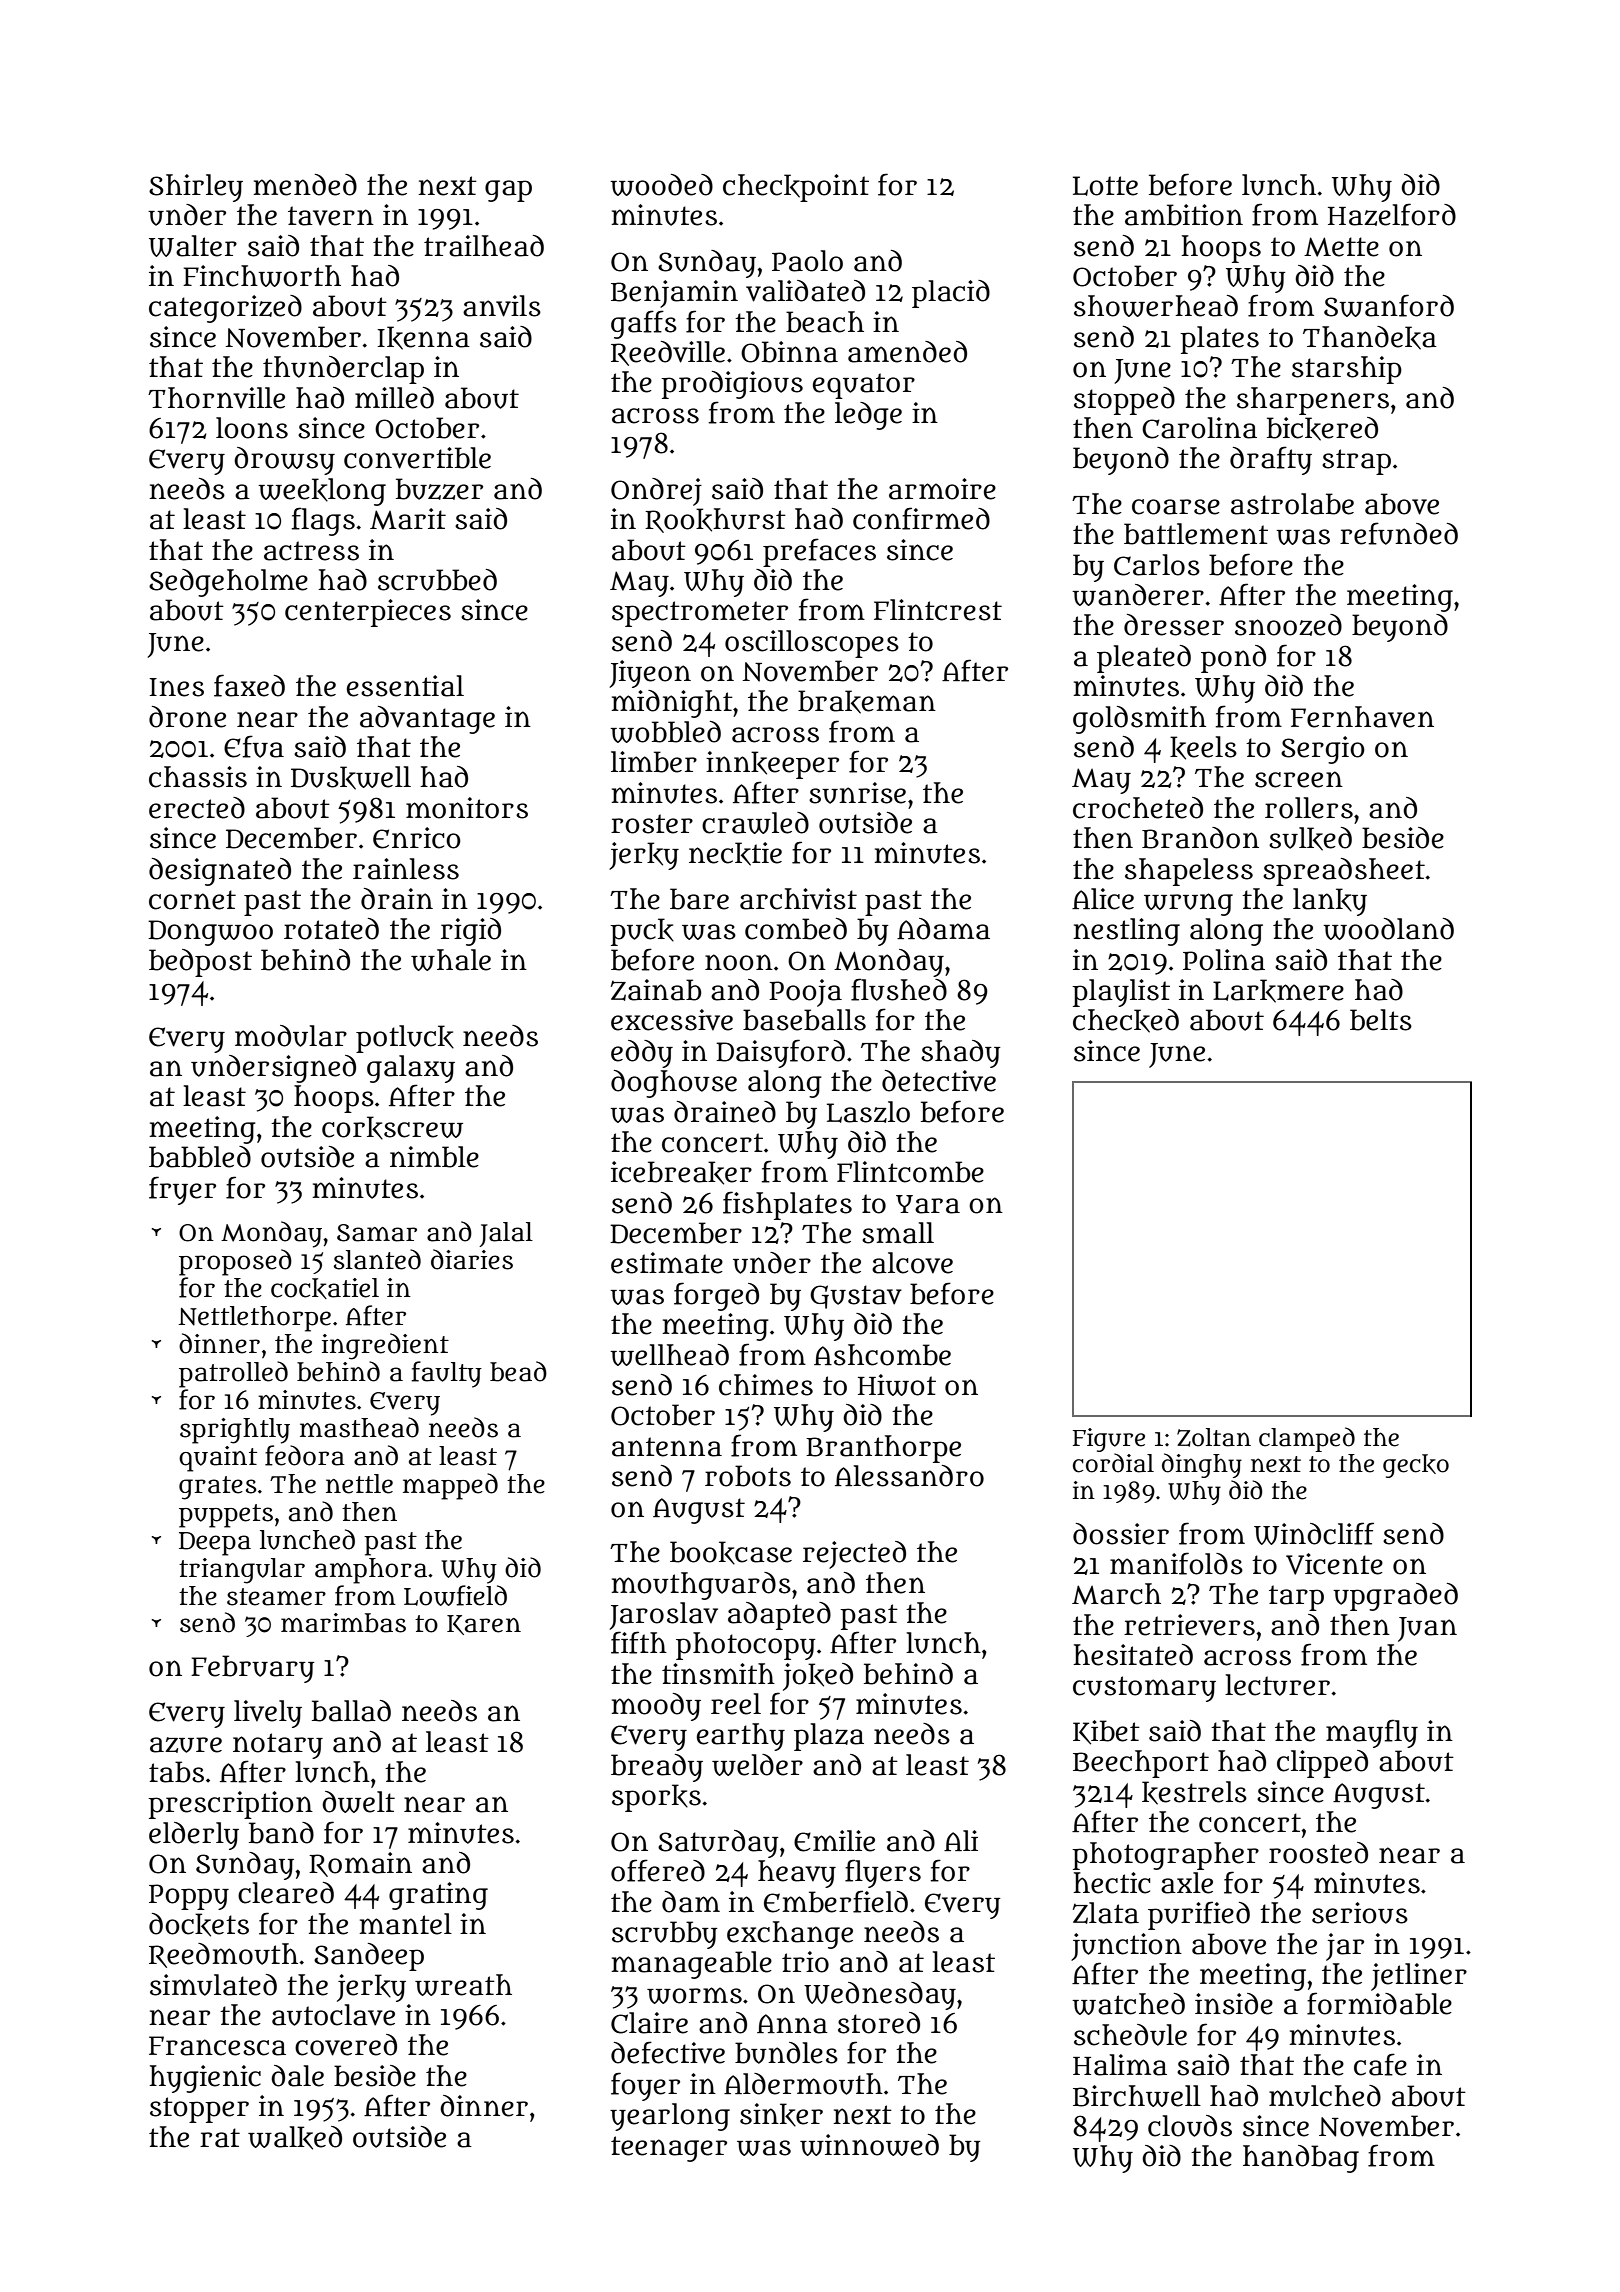 This screenshot has width=1620, height=2292. What do you see at coordinates (438, 1896) in the screenshot?
I see `grating` at bounding box center [438, 1896].
